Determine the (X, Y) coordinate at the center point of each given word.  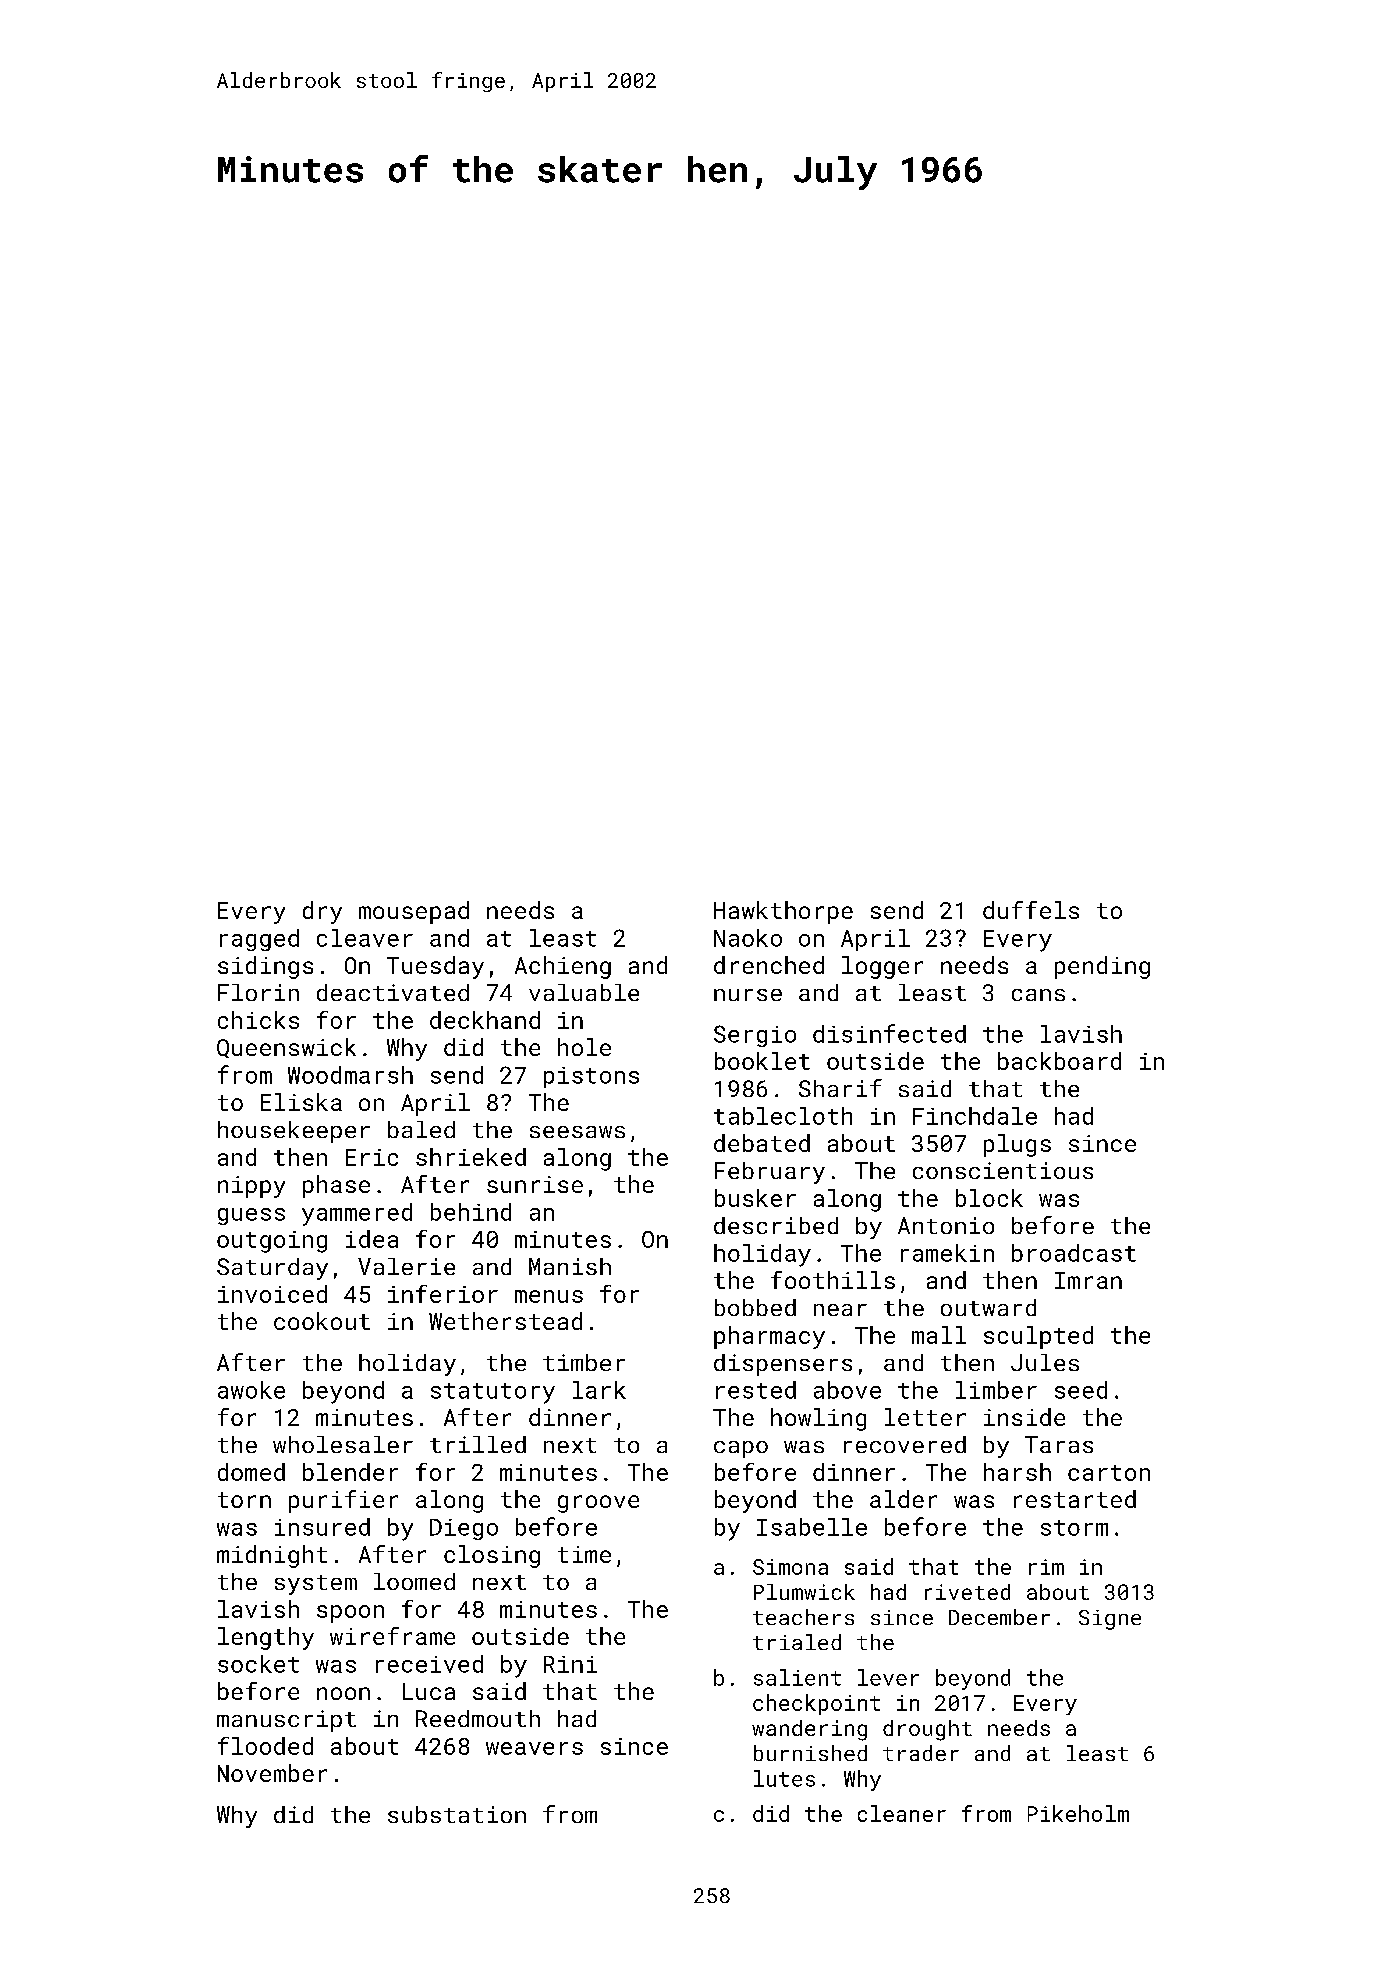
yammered (357, 1214)
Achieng (563, 967)
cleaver (365, 938)
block (989, 1198)
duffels (1031, 910)
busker (755, 1198)
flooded (265, 1746)
